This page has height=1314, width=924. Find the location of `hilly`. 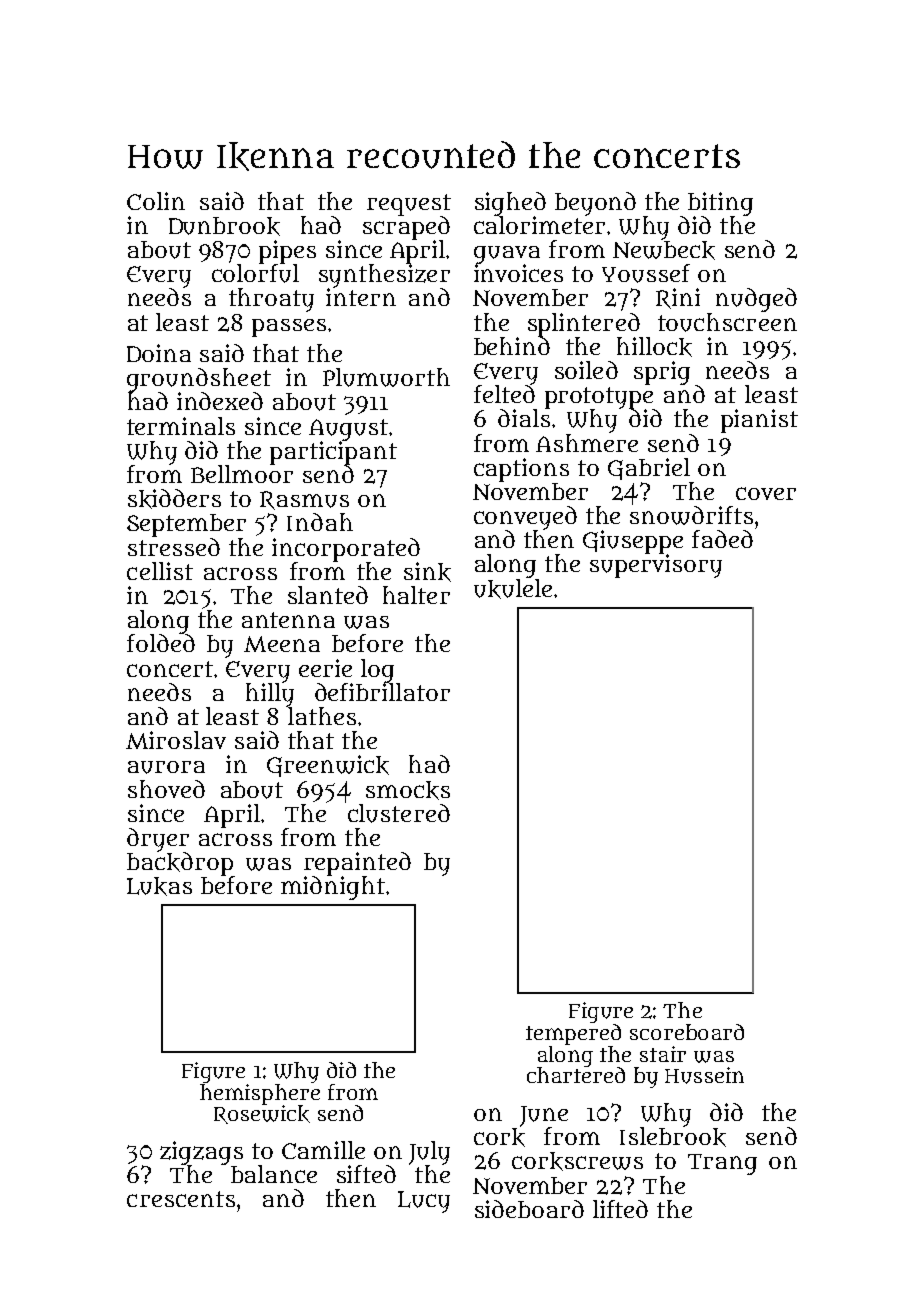

hilly is located at coordinates (270, 695).
